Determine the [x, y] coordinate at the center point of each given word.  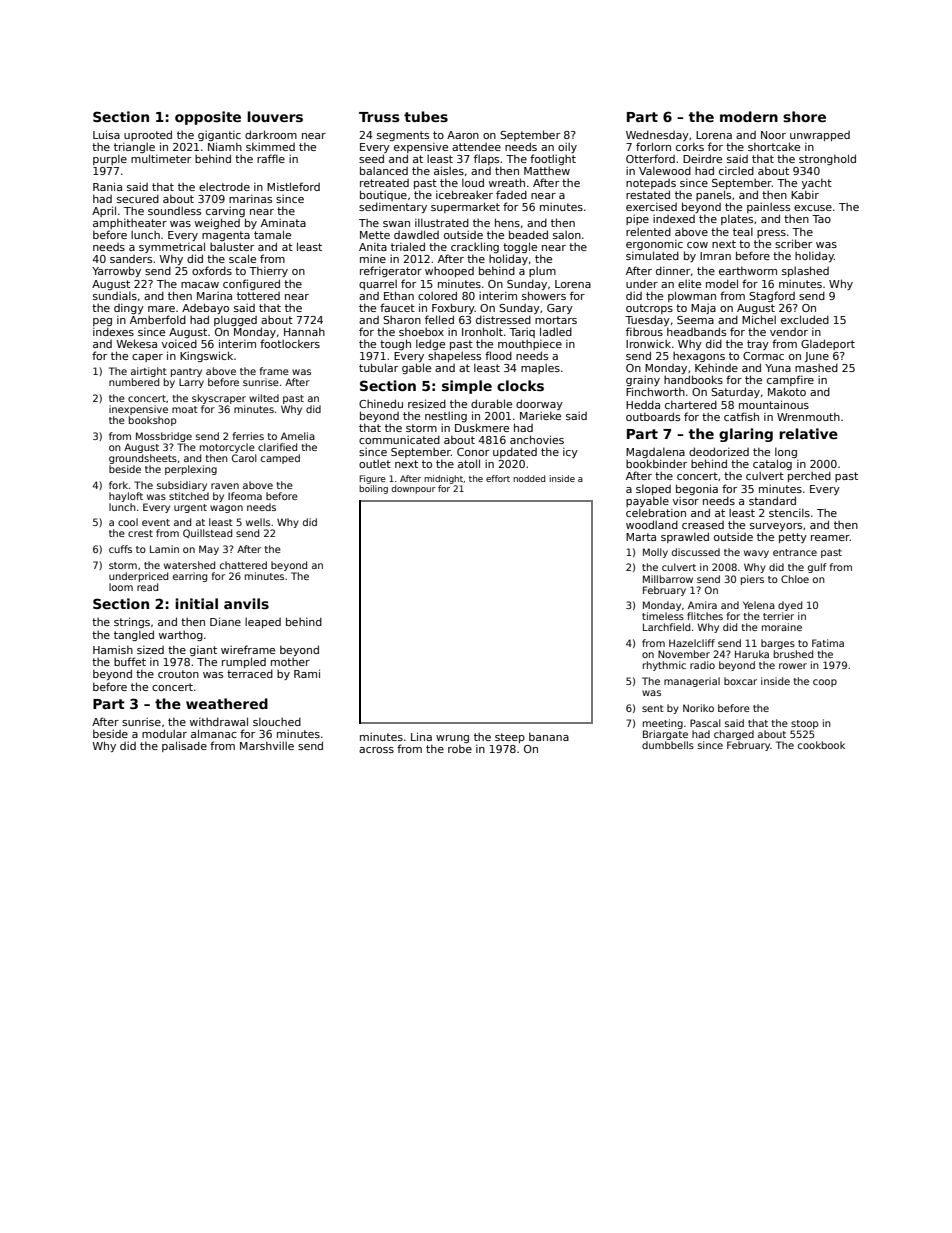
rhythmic [664, 666]
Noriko [698, 708]
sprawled [685, 537]
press [771, 234]
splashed [805, 271]
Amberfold [158, 319]
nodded [529, 478]
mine [373, 259]
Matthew [547, 171]
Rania [107, 186]
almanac [214, 733]
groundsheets [143, 459]
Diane [225, 621]
